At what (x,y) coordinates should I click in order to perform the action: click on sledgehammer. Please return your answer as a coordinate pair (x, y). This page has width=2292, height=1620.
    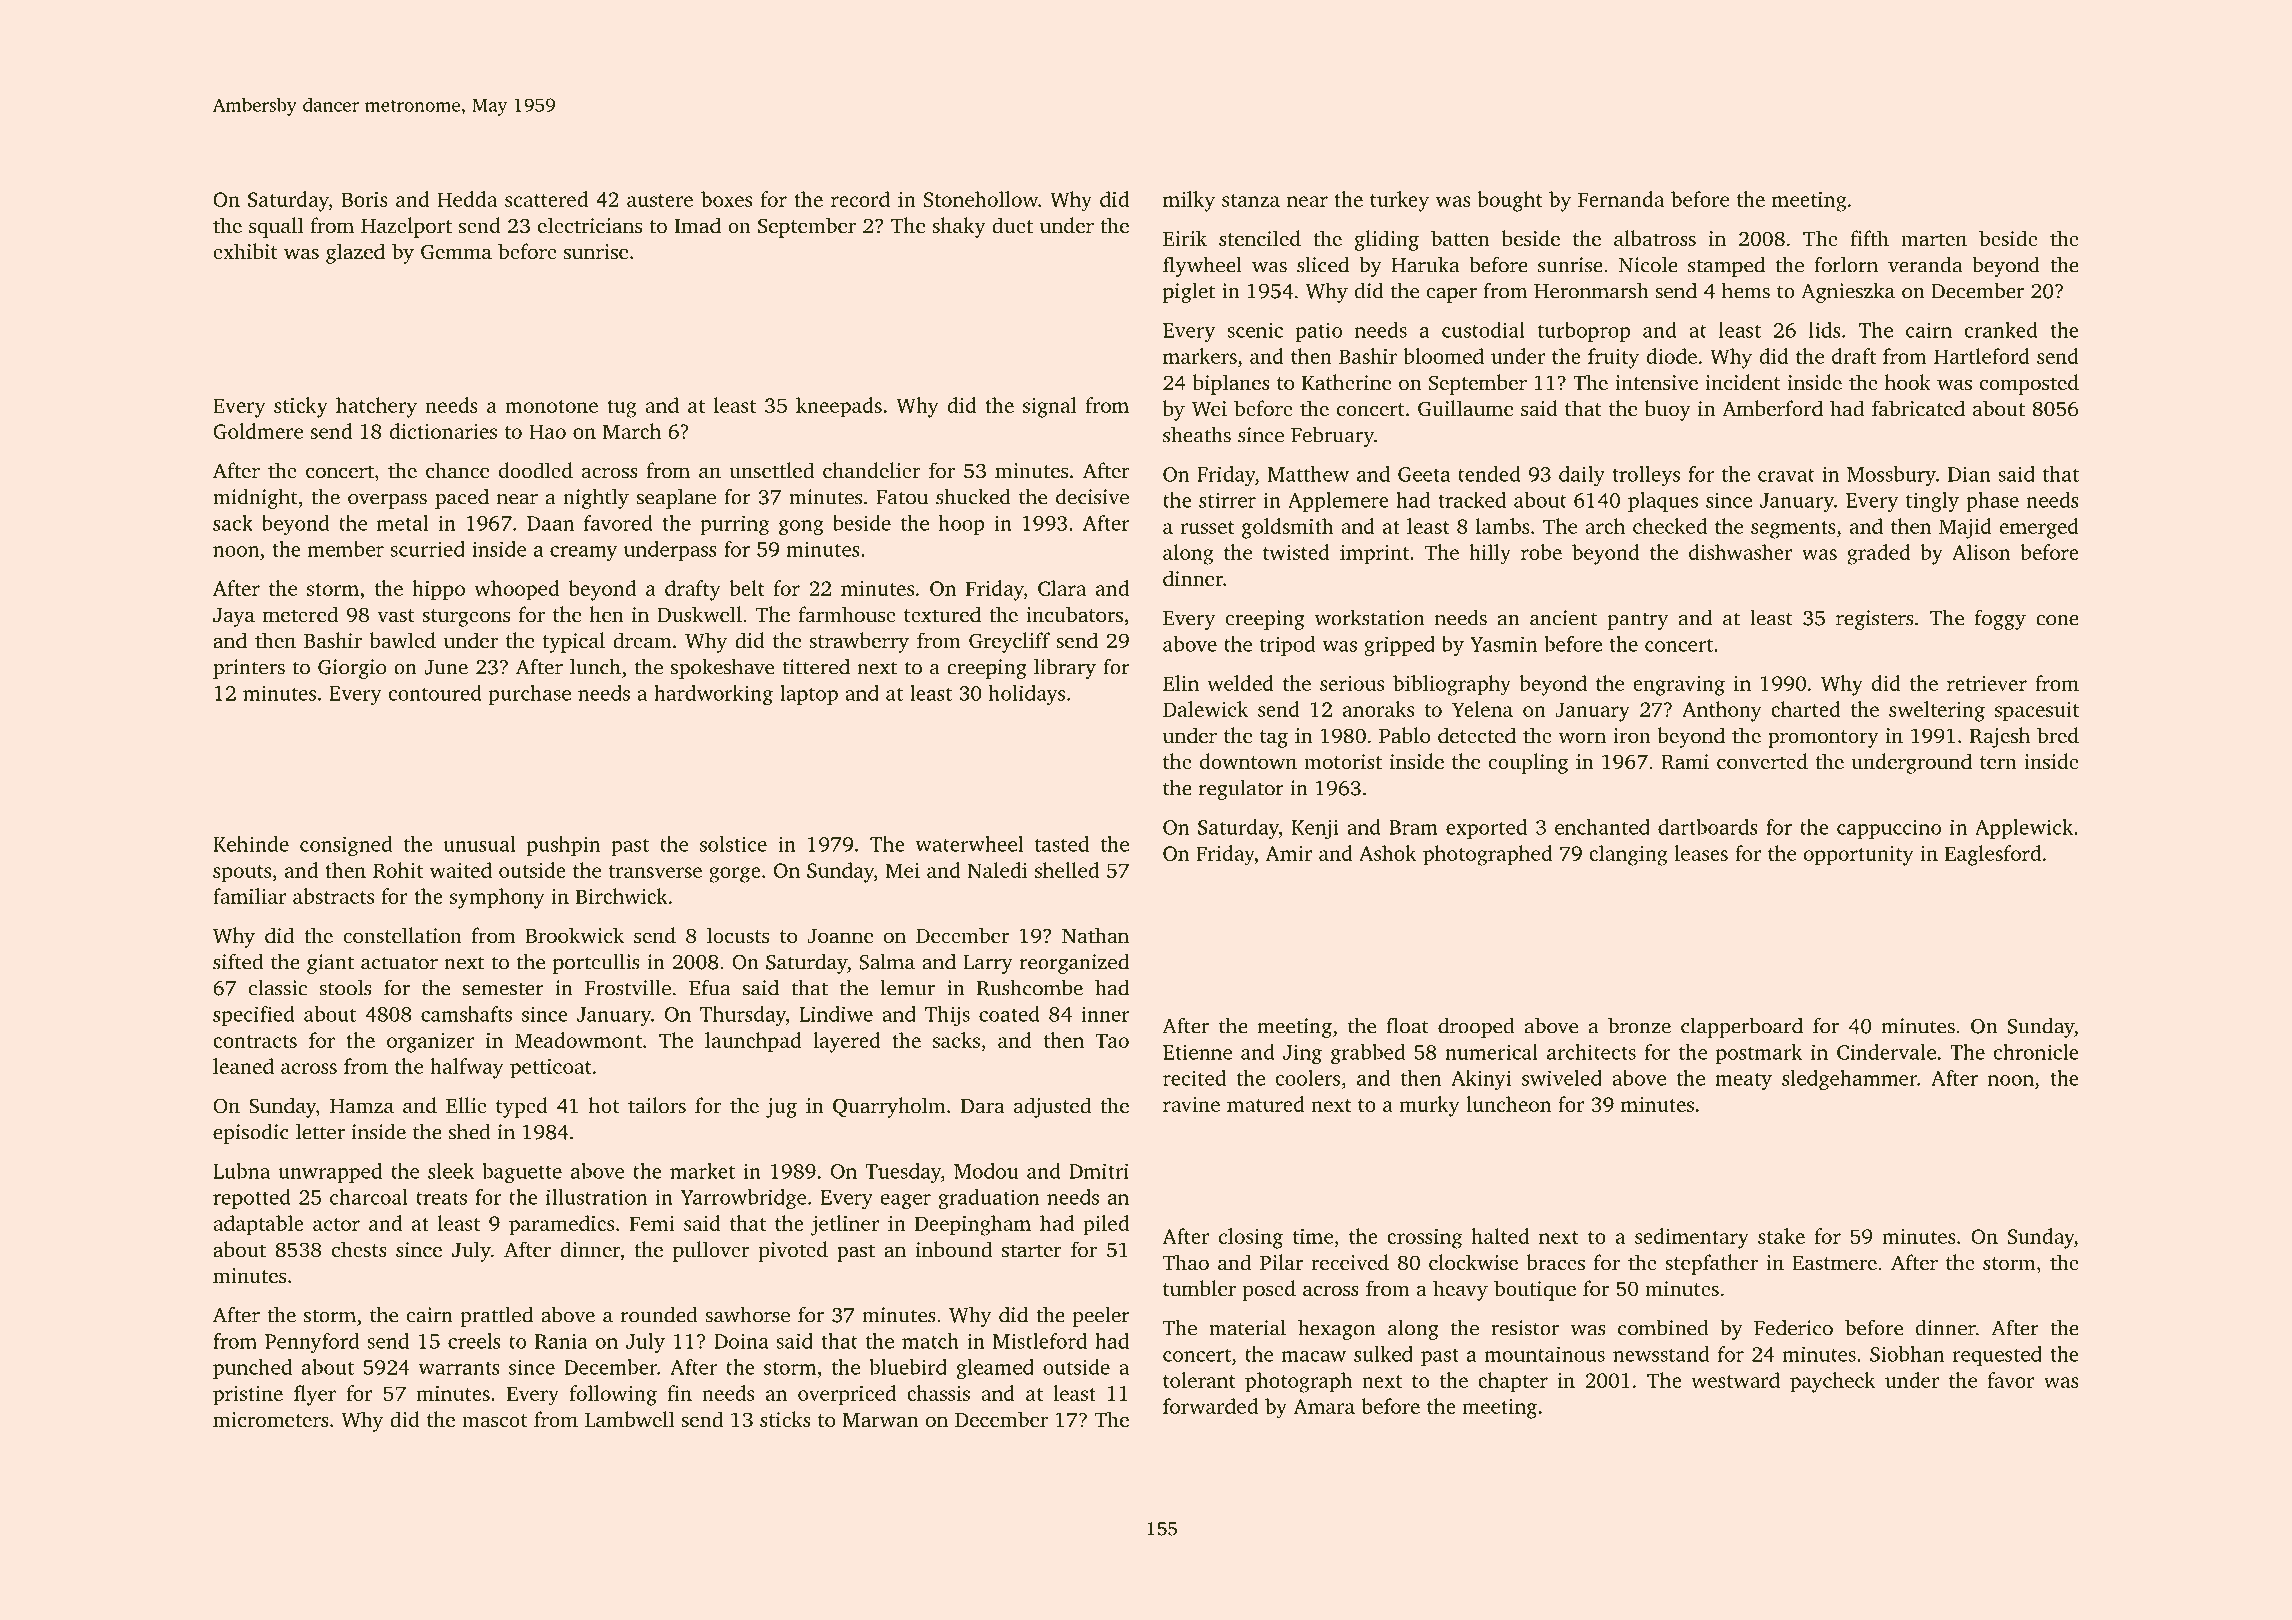
    Looking at the image, I should click on (1849, 1080).
